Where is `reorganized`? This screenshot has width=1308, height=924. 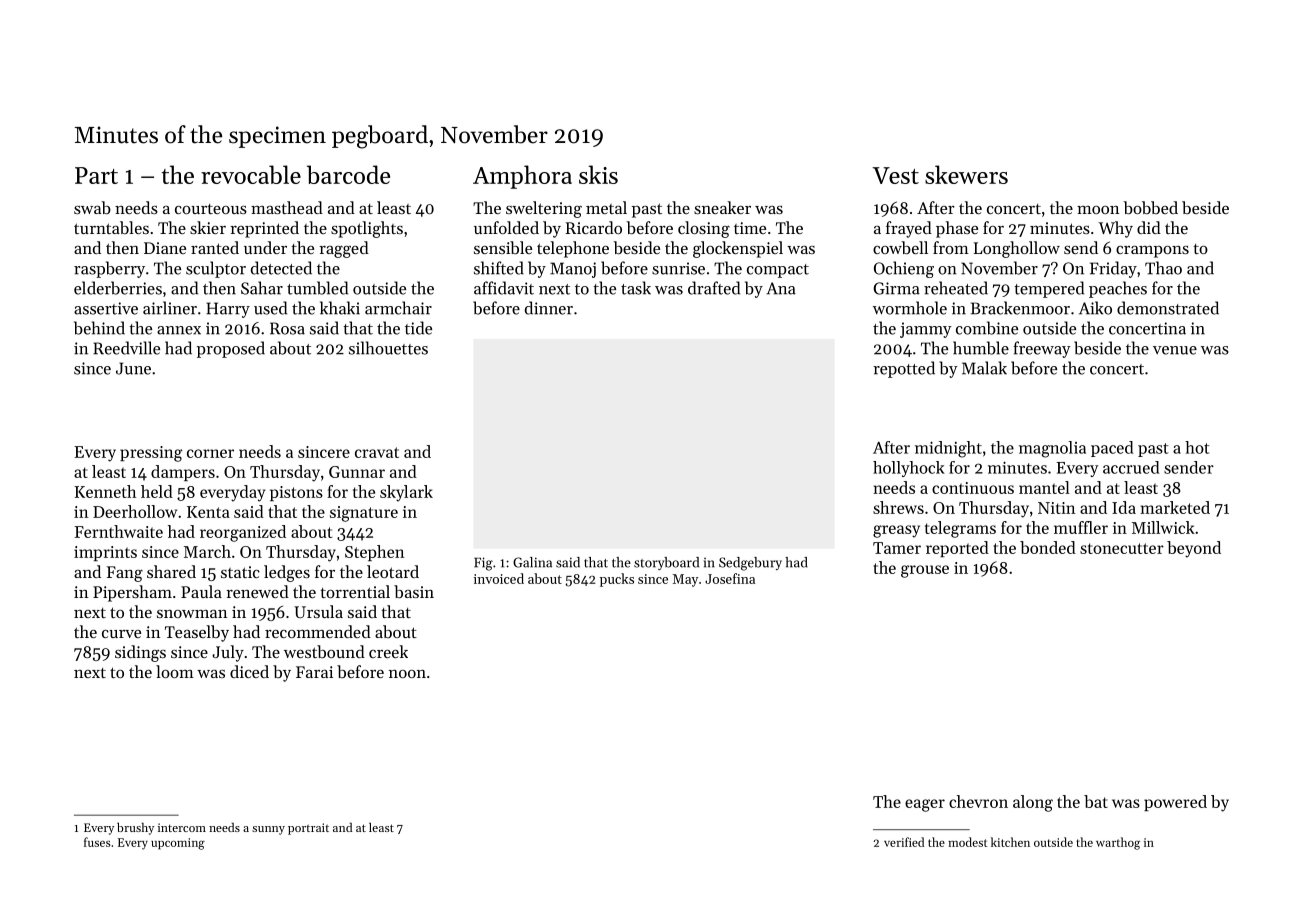 reorganized is located at coordinates (243, 533).
